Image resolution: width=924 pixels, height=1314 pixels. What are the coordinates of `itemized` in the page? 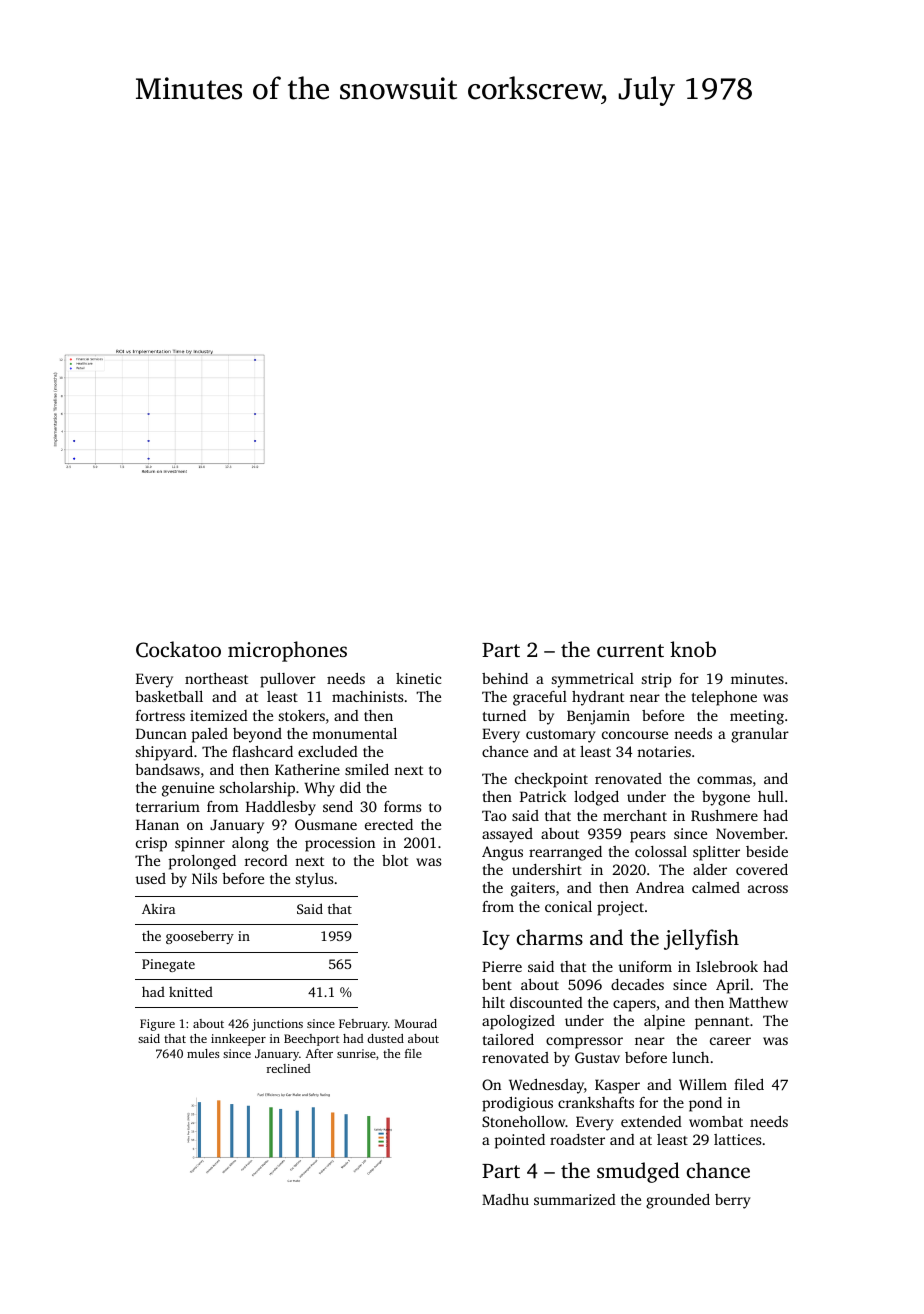 It's located at (219, 715).
